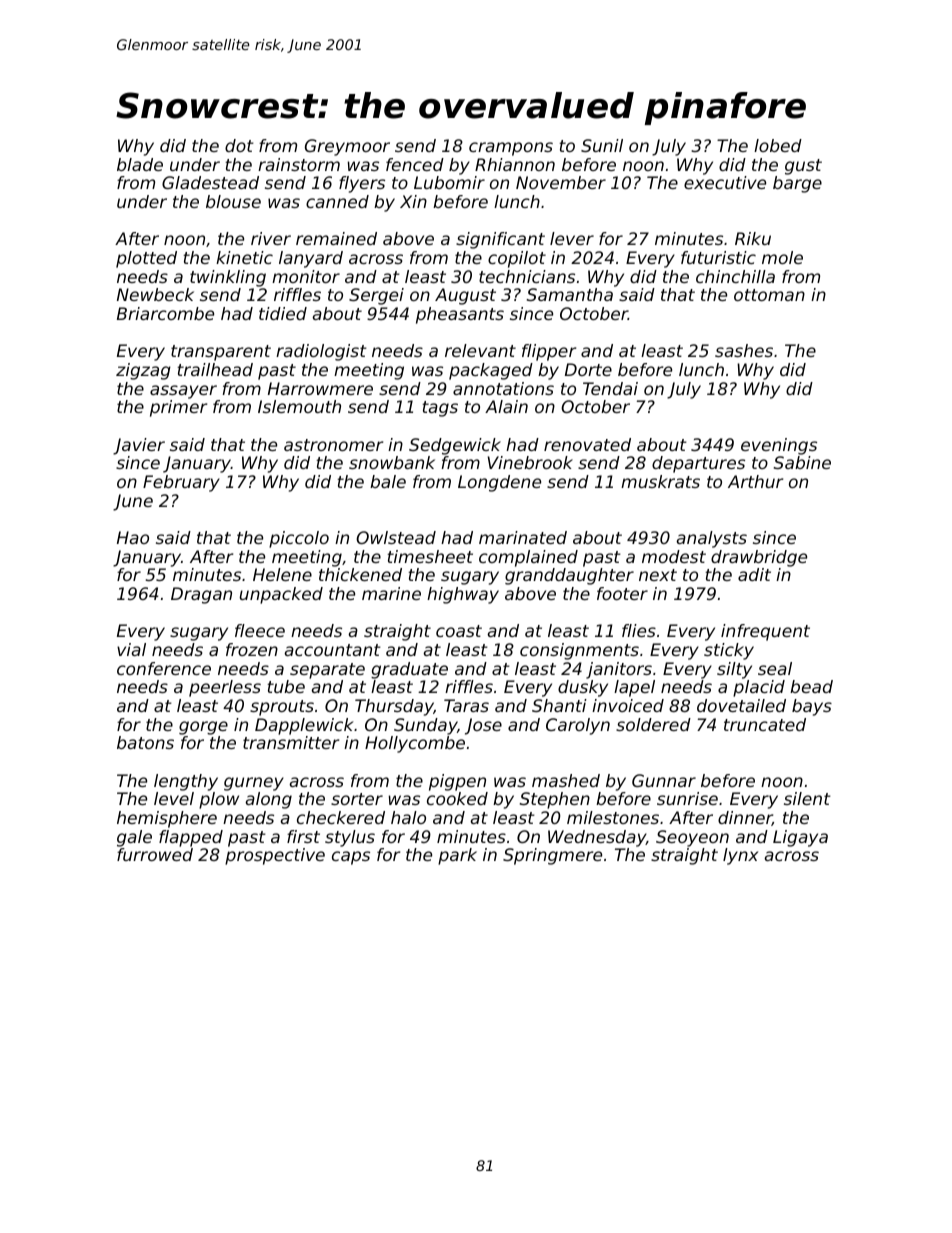 This page has height=1233, width=952. I want to click on drawbridge, so click(759, 558).
